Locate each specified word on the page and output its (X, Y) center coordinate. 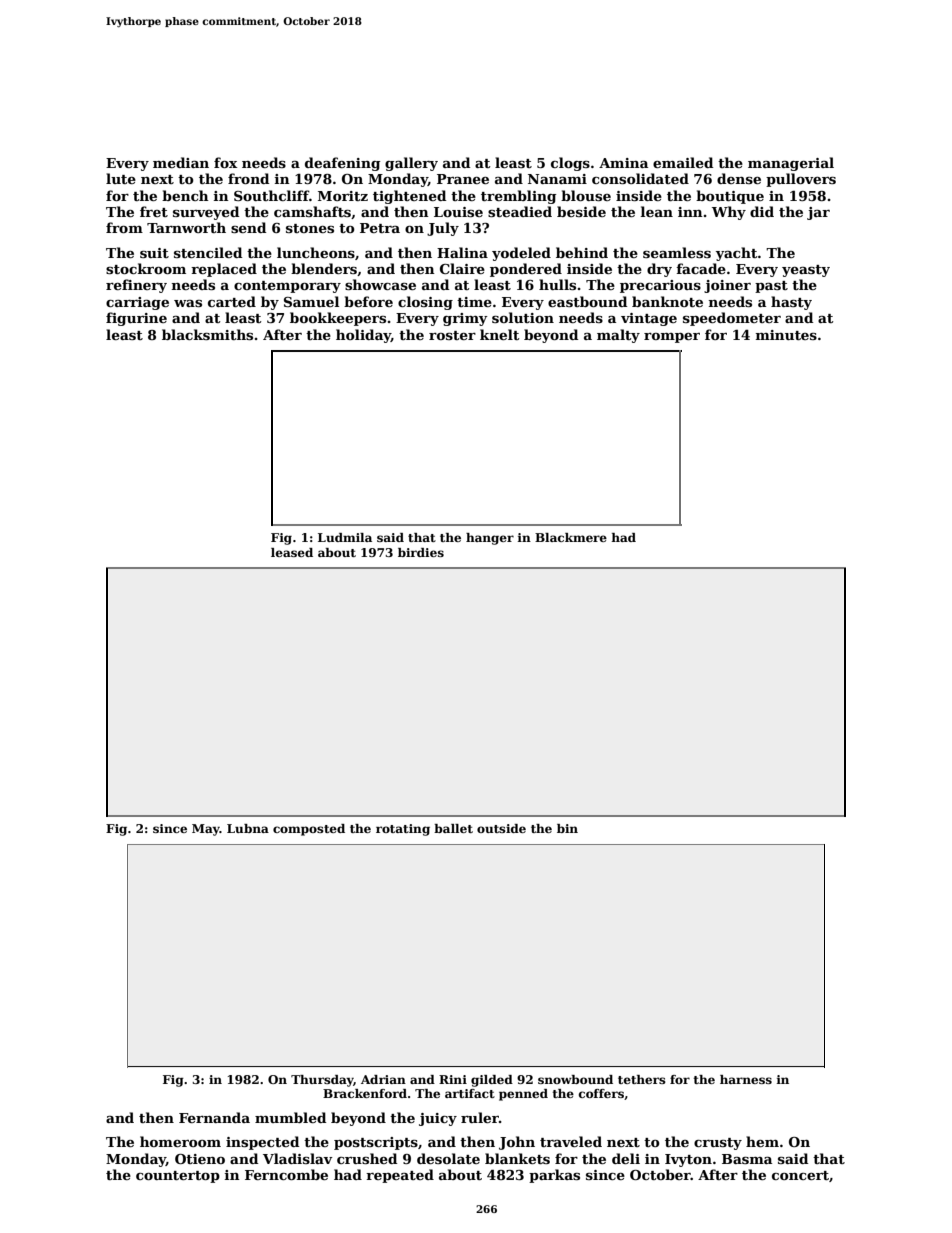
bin (567, 828)
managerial (791, 164)
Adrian (383, 1079)
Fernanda (214, 1117)
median (181, 162)
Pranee (463, 179)
